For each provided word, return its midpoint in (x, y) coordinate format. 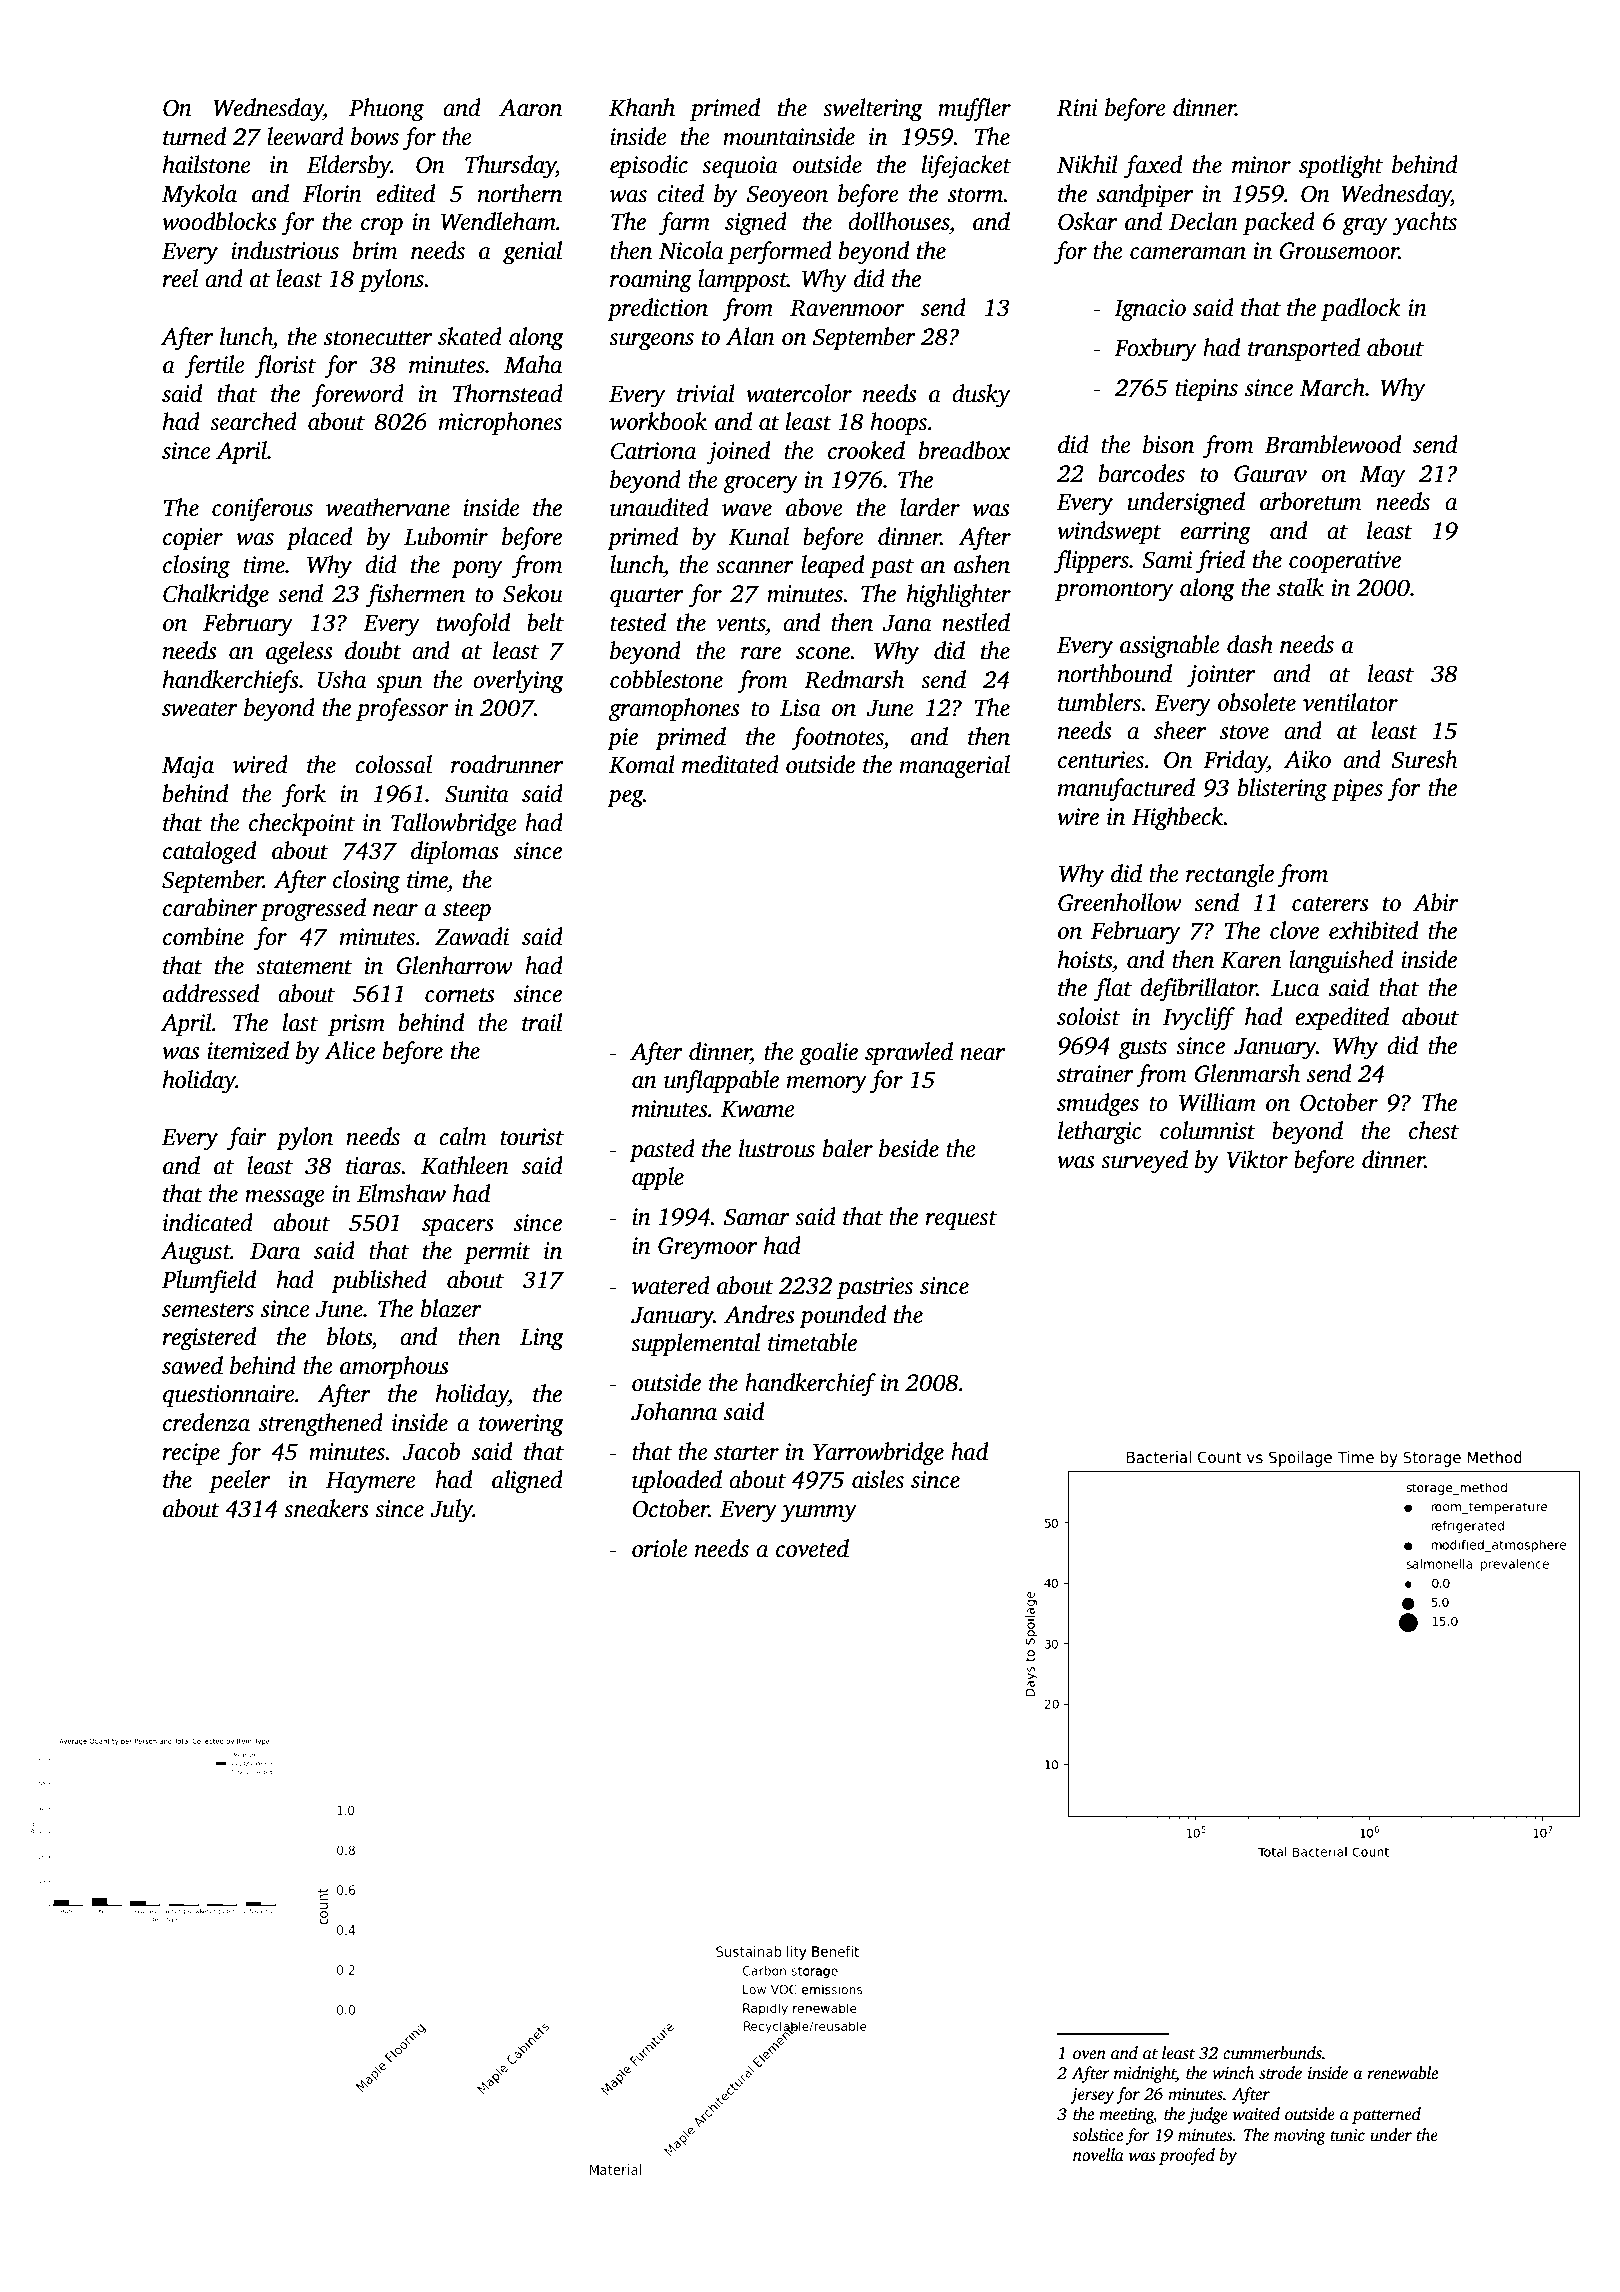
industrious (285, 250)
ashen (982, 564)
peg (625, 799)
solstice (1097, 2135)
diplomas (455, 852)
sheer (1180, 730)
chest (1434, 1130)
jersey (1092, 2096)
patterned (1386, 2115)
